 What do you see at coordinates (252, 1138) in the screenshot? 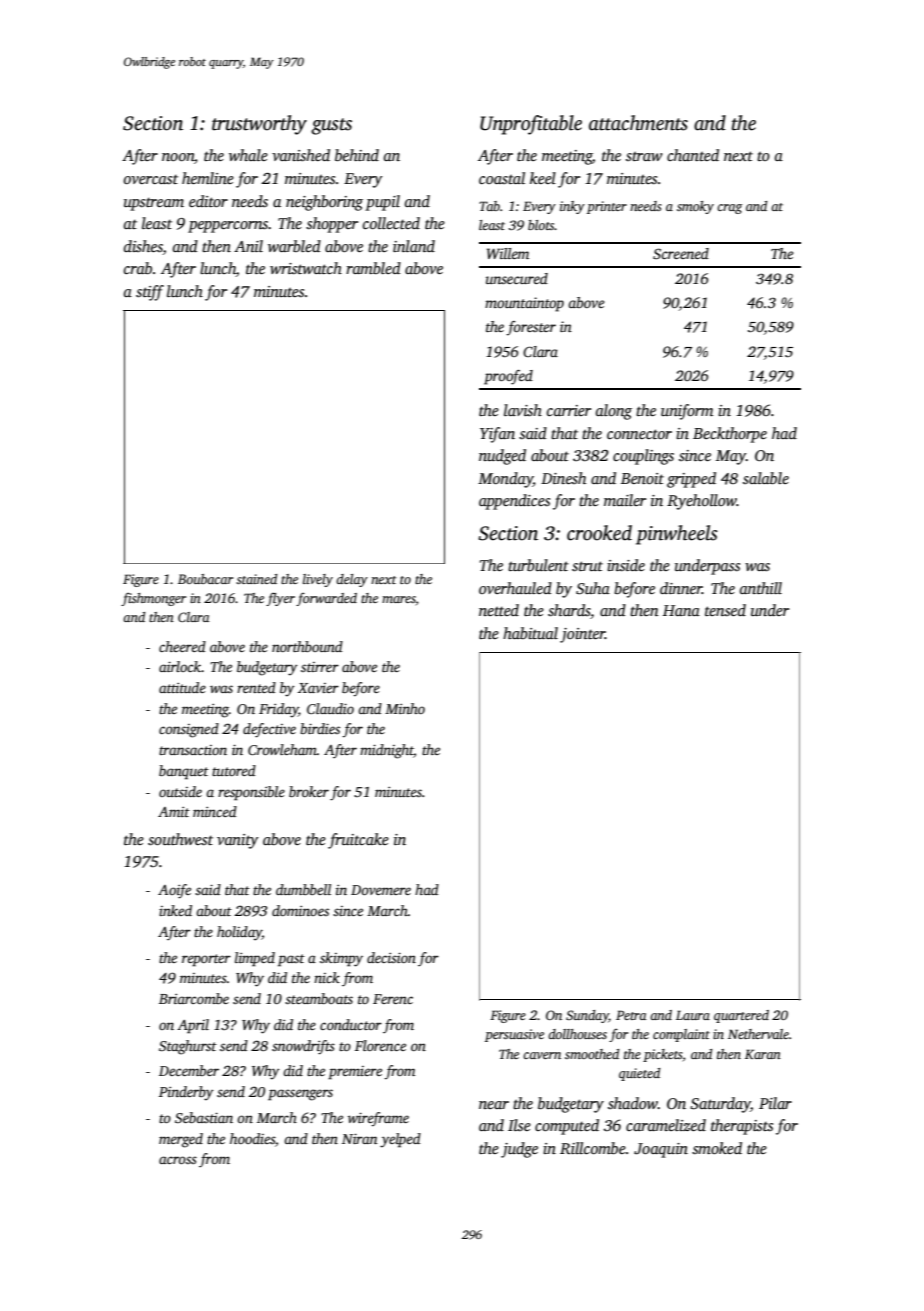
I see `hoodies` at bounding box center [252, 1138].
